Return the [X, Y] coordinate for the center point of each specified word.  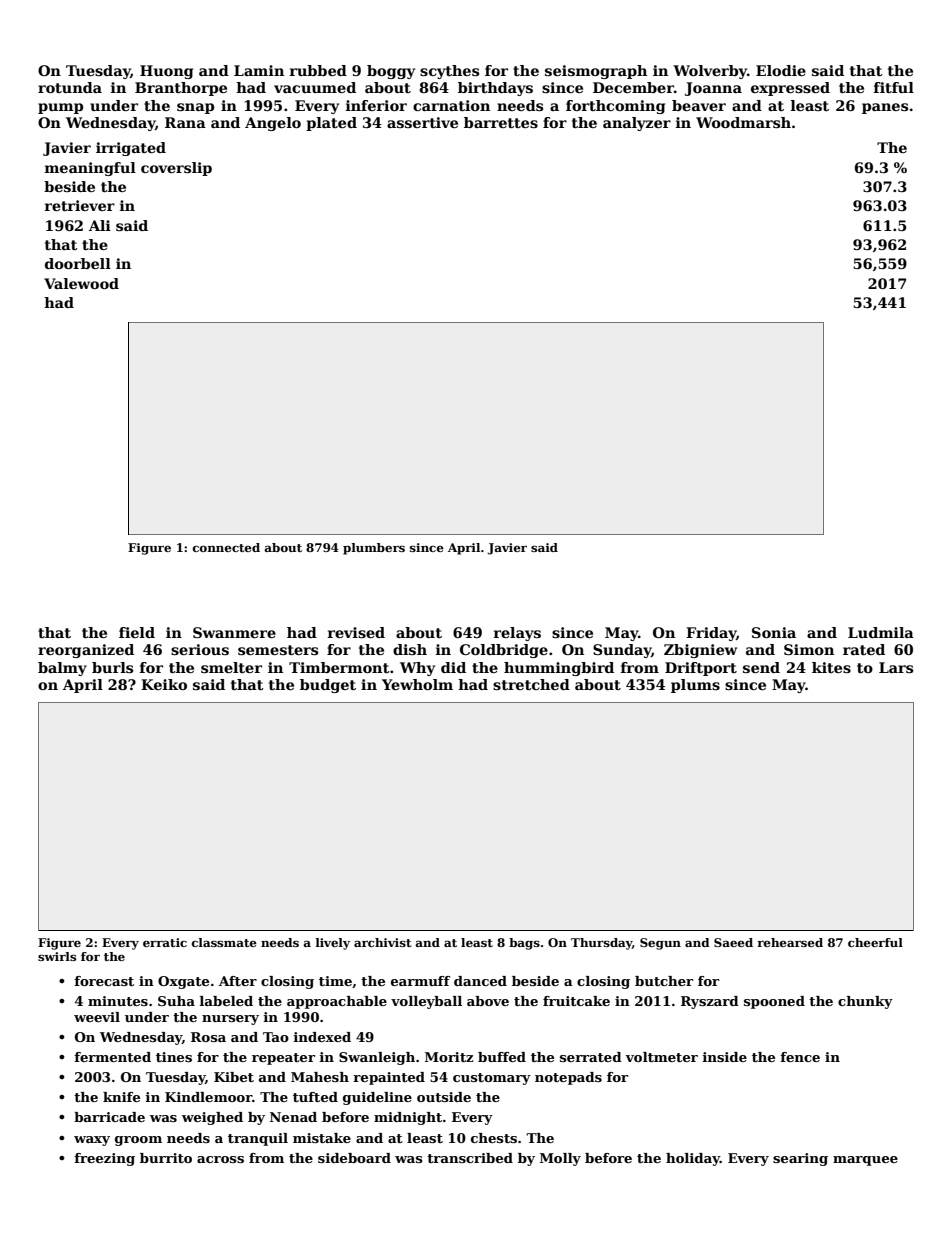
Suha [176, 1001]
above [488, 1001]
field [137, 632]
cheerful [875, 942]
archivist [383, 942]
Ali [100, 225]
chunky [865, 1002]
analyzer [637, 124]
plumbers [374, 549]
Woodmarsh [743, 122]
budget [328, 686]
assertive [422, 122]
